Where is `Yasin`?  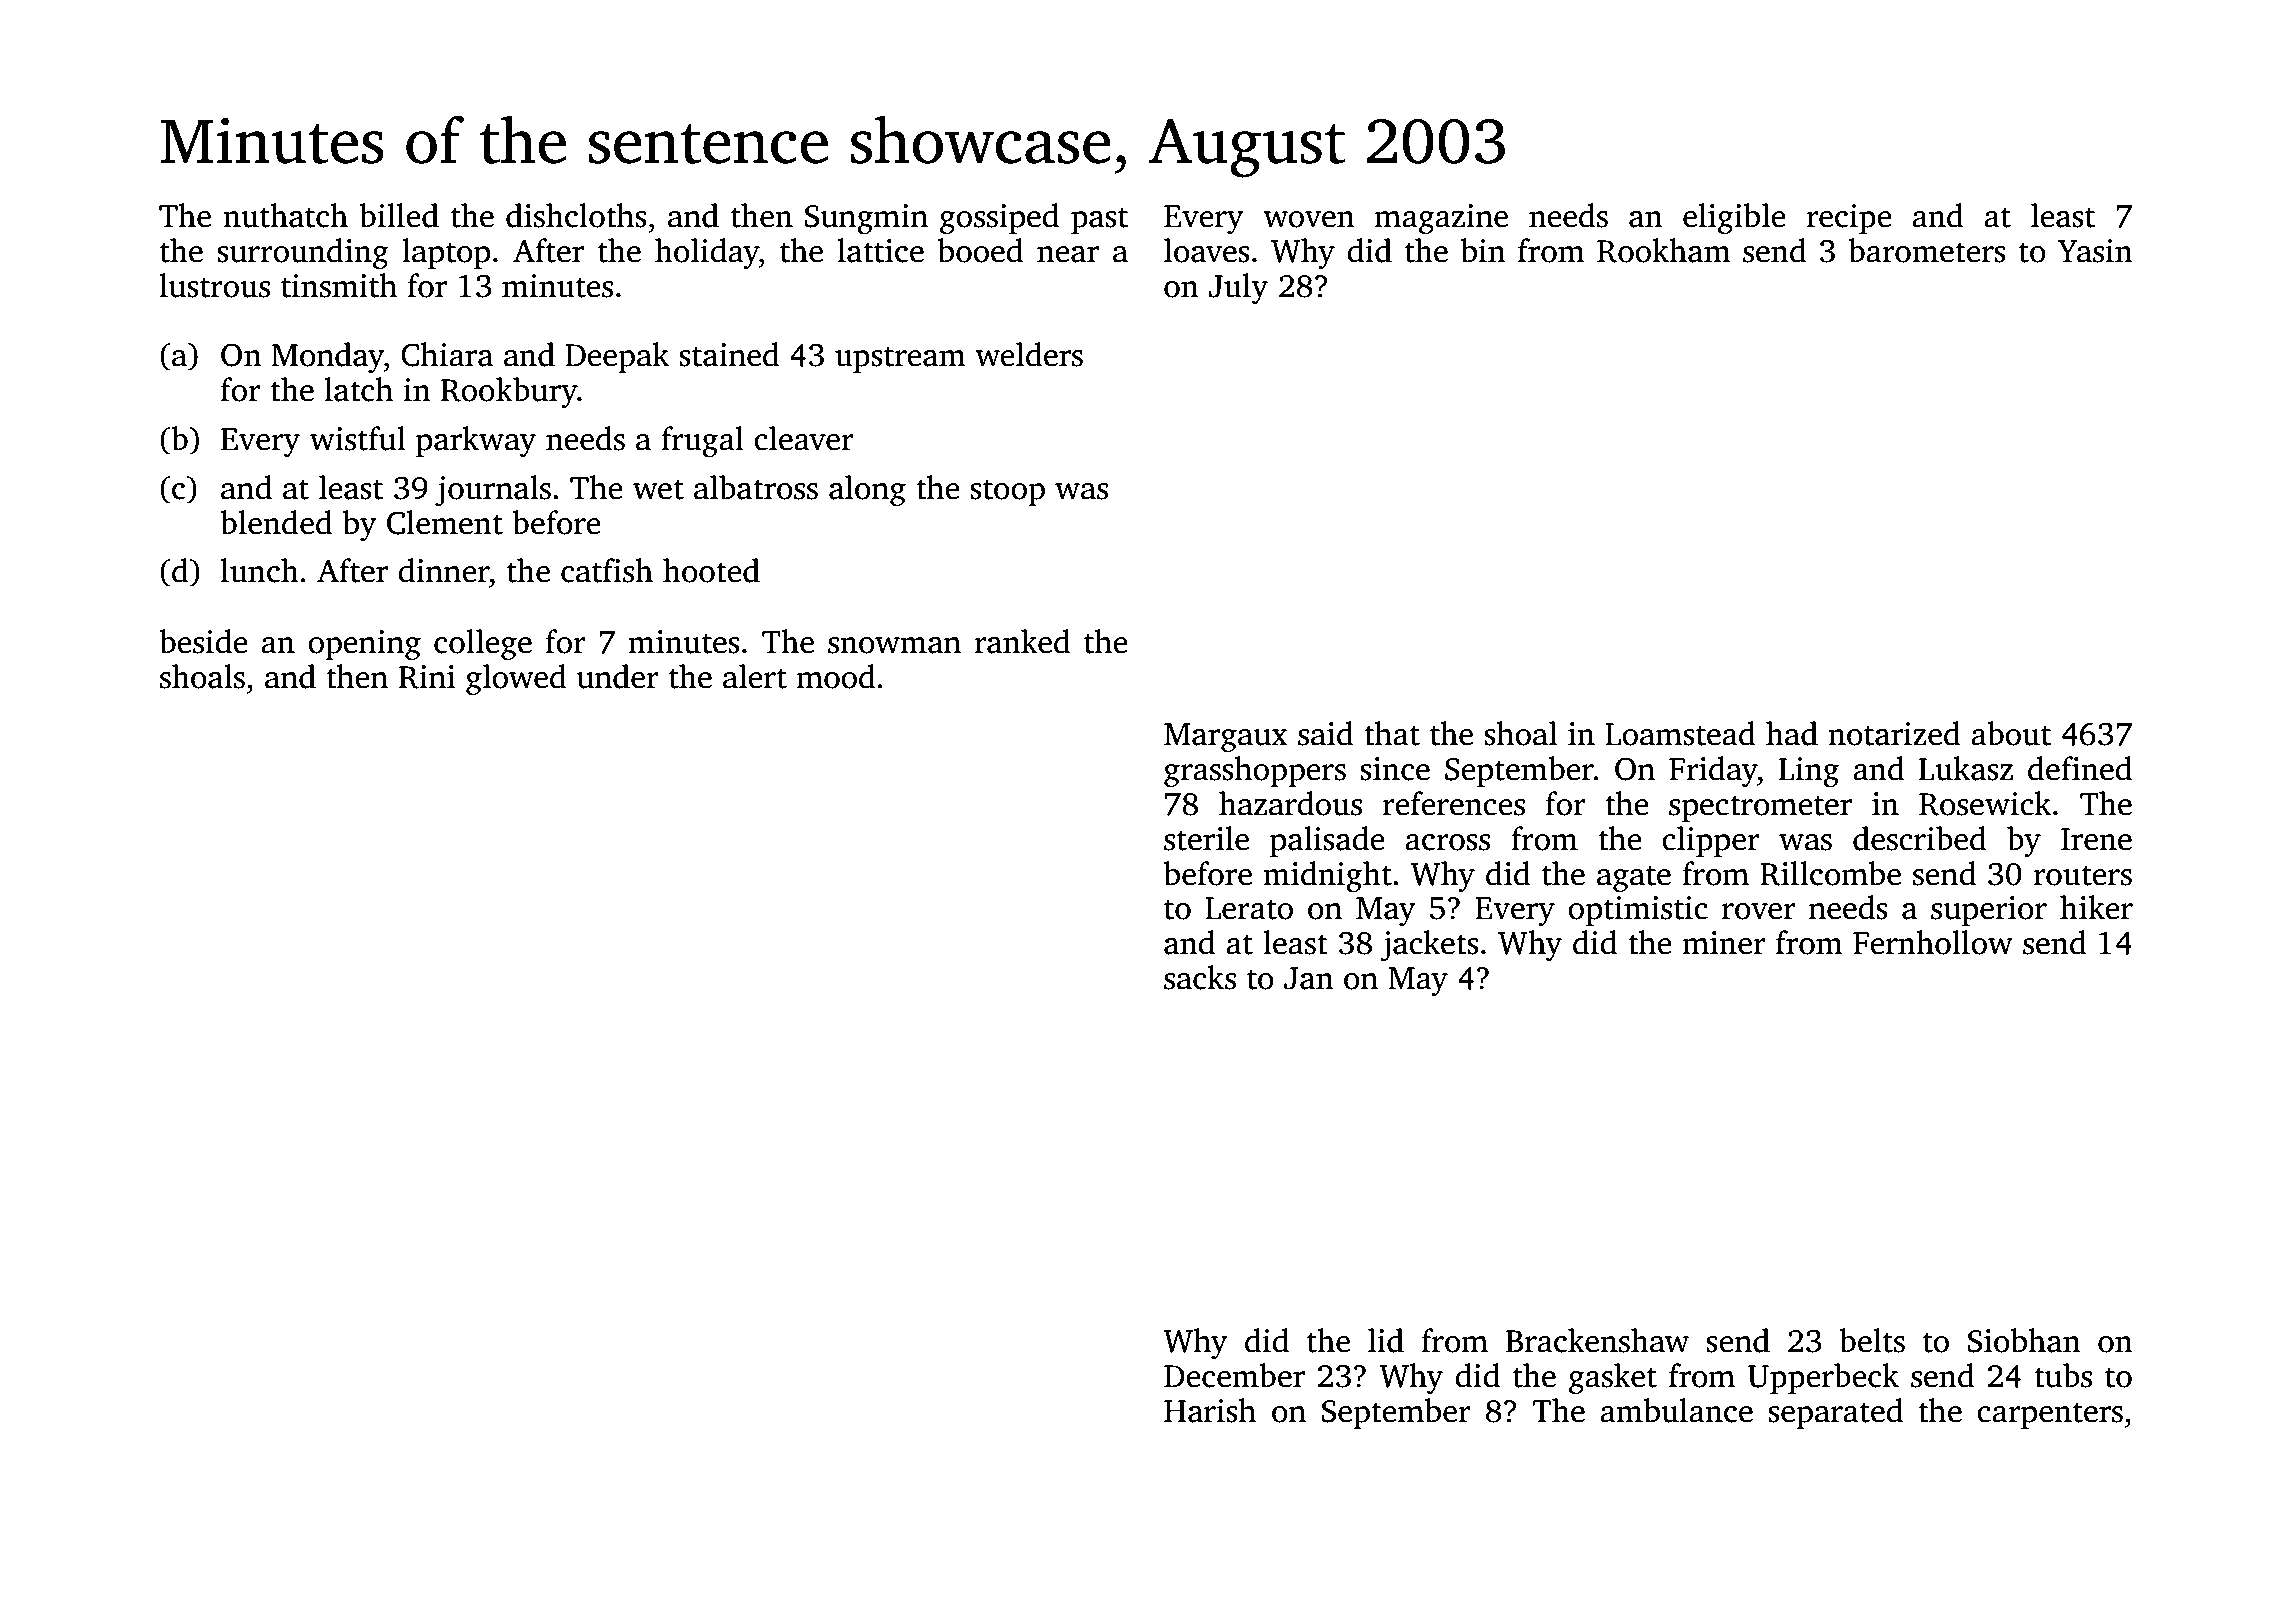 Yasin is located at coordinates (2095, 251).
